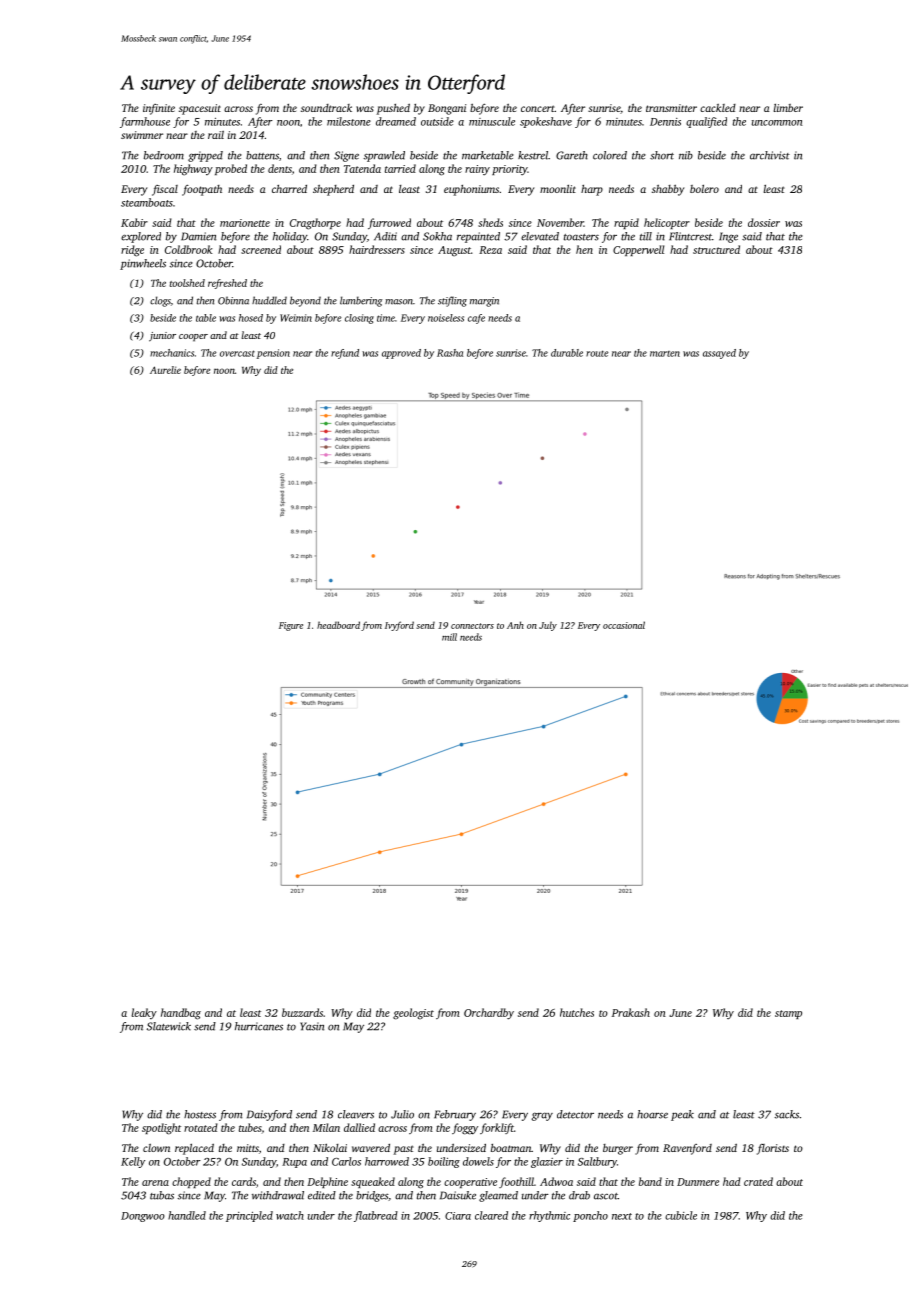 The height and width of the page is (1308, 924). Describe the element at coordinates (542, 1116) in the page. I see `gray` at that location.
